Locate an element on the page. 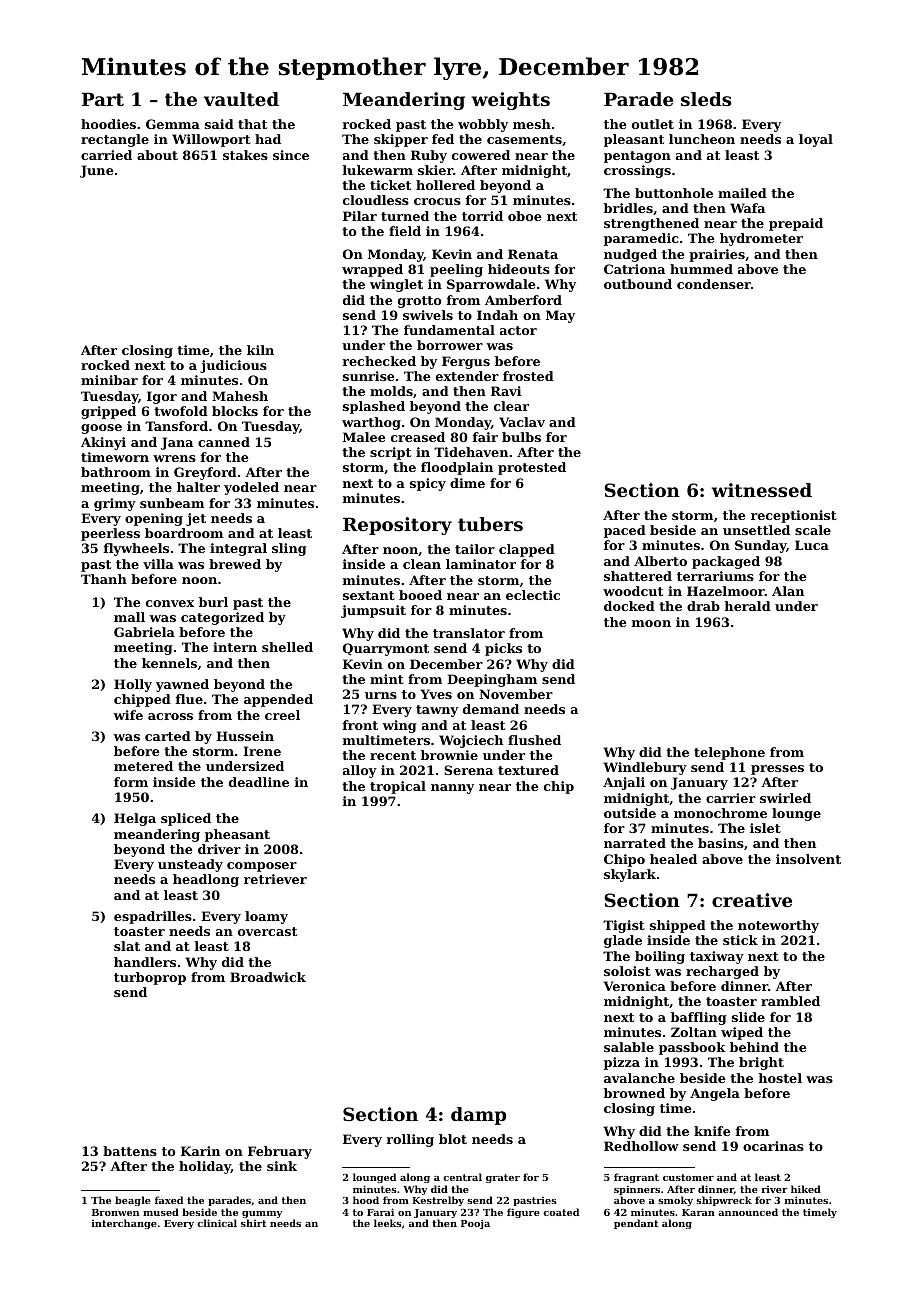 The height and width of the image is (1308, 924). Quarrymont is located at coordinates (386, 649).
